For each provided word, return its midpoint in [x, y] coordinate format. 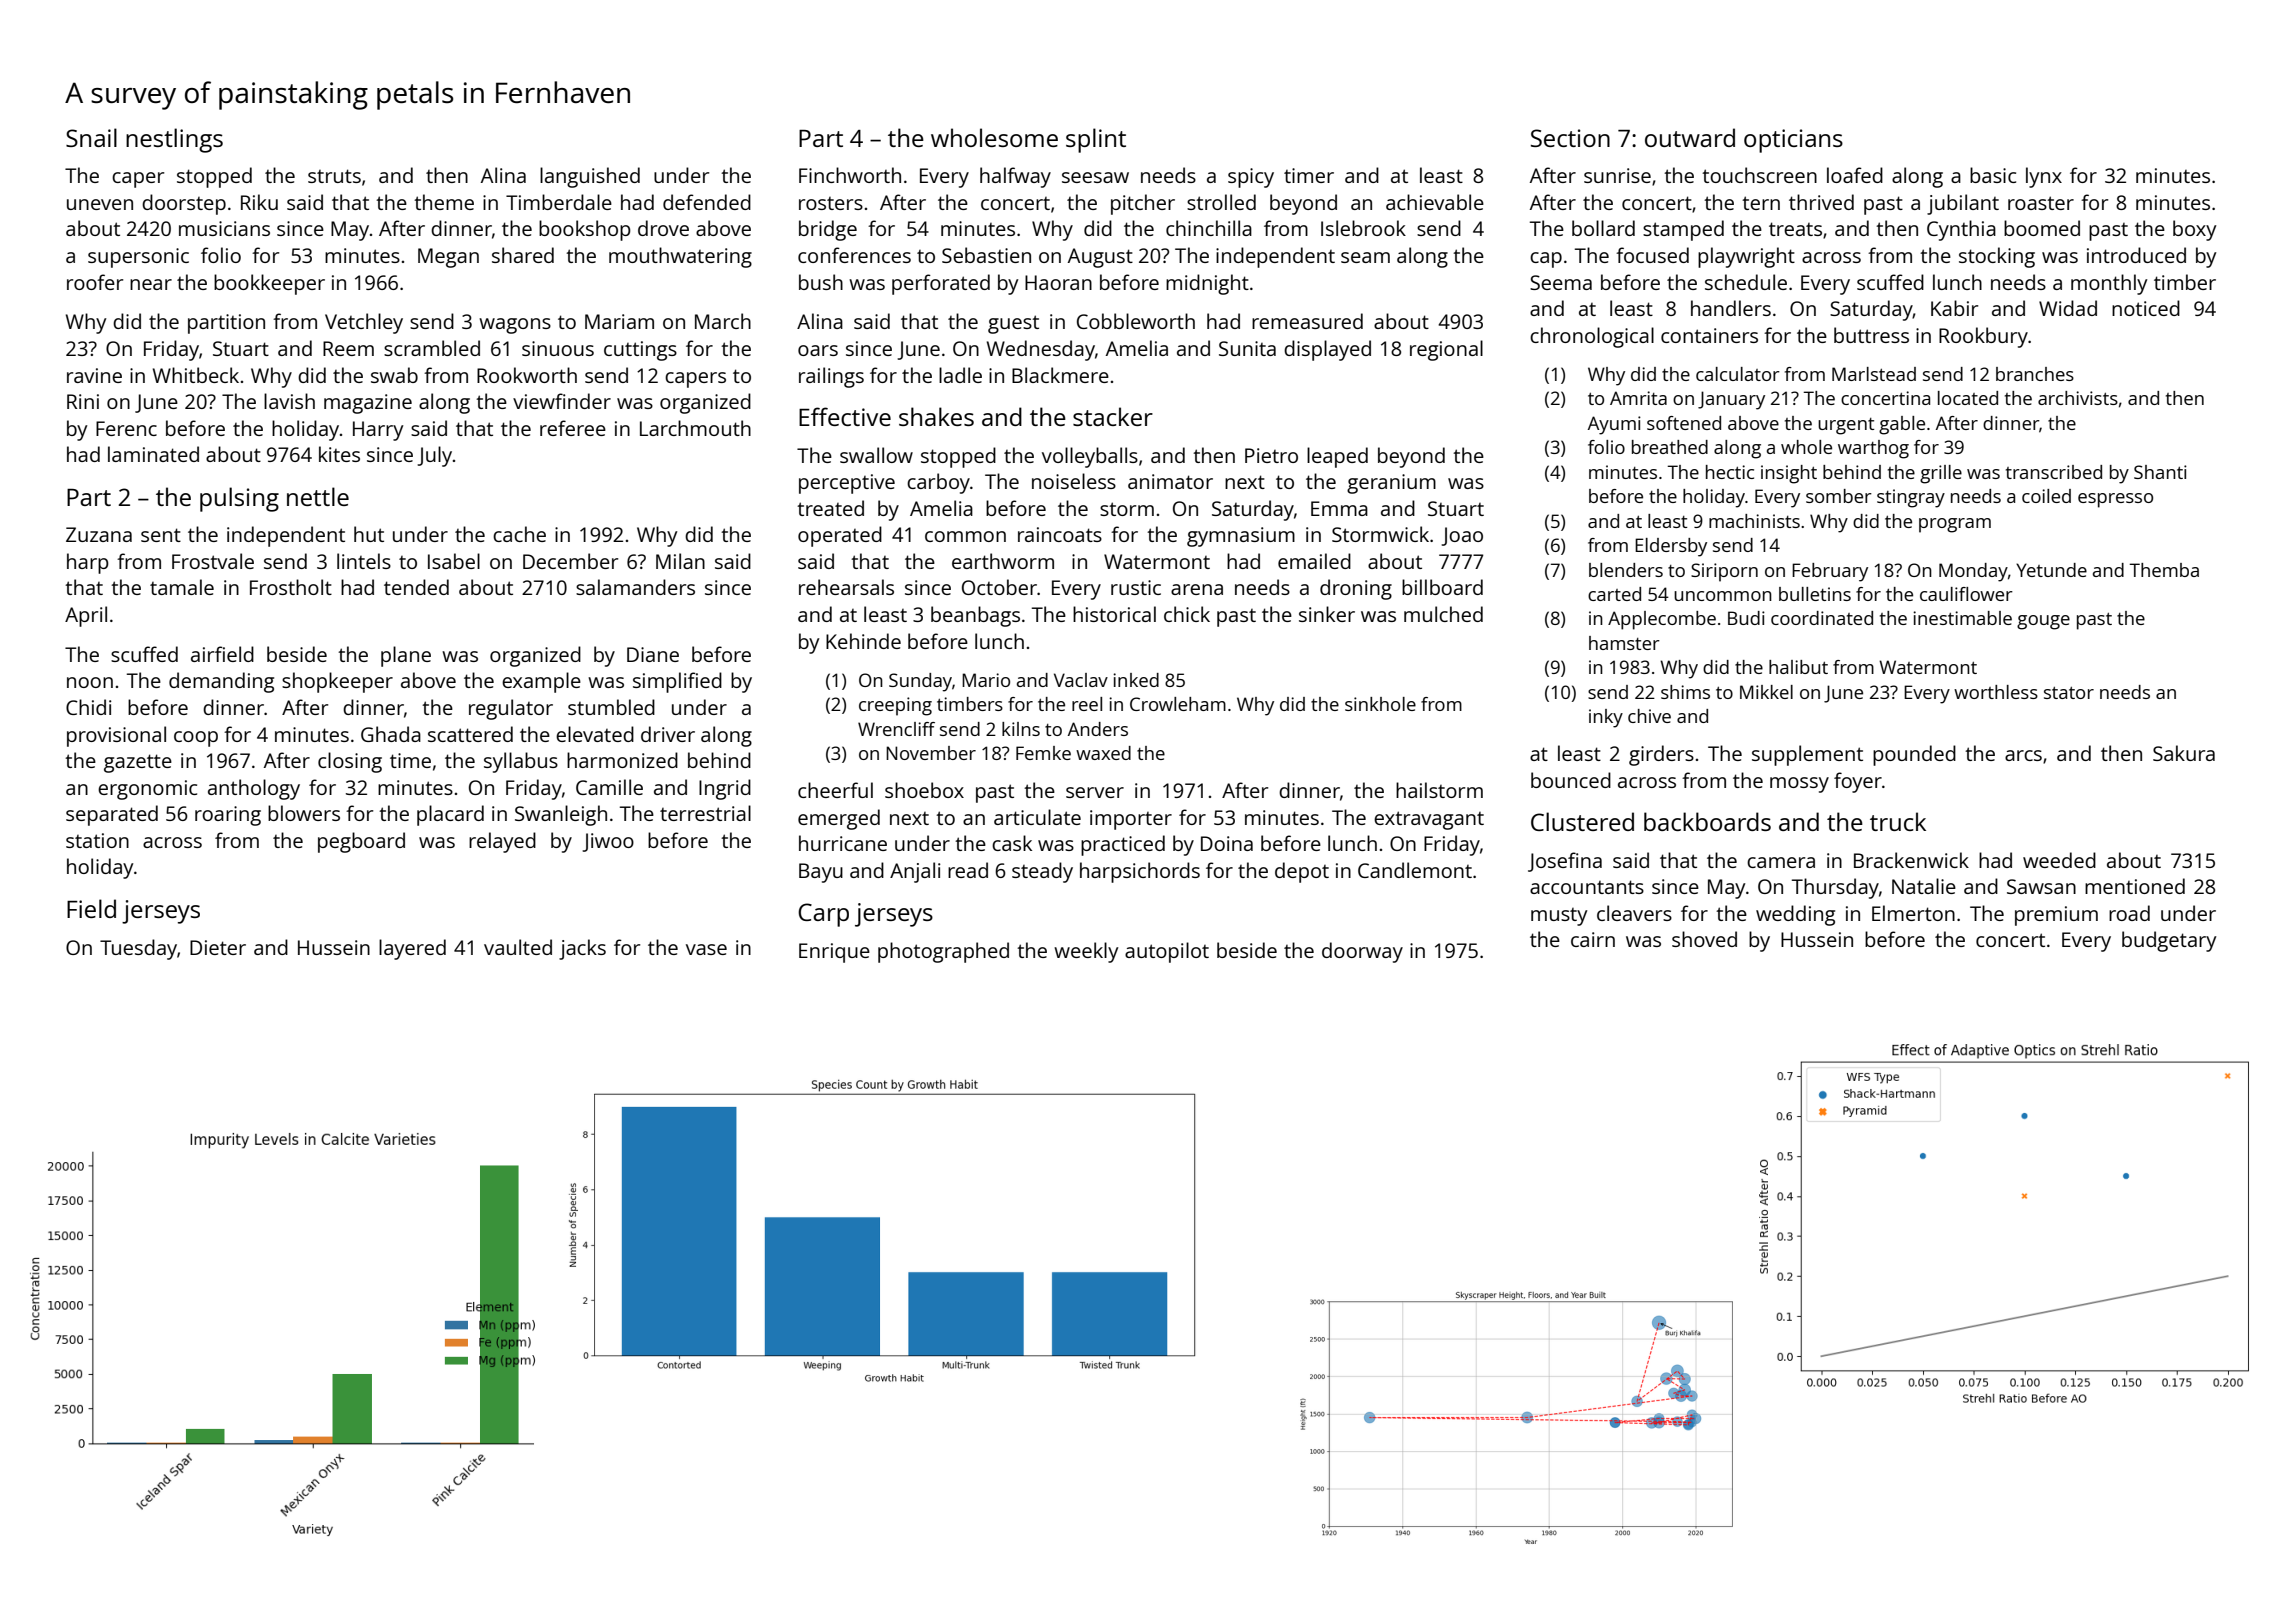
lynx [2044, 177]
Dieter [218, 947]
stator [2069, 693]
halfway [1015, 177]
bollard [1603, 228]
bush [821, 282]
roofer [95, 282]
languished [590, 177]
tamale [182, 587]
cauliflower [1966, 594]
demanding [221, 682]
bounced [1571, 780]
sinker [1327, 614]
